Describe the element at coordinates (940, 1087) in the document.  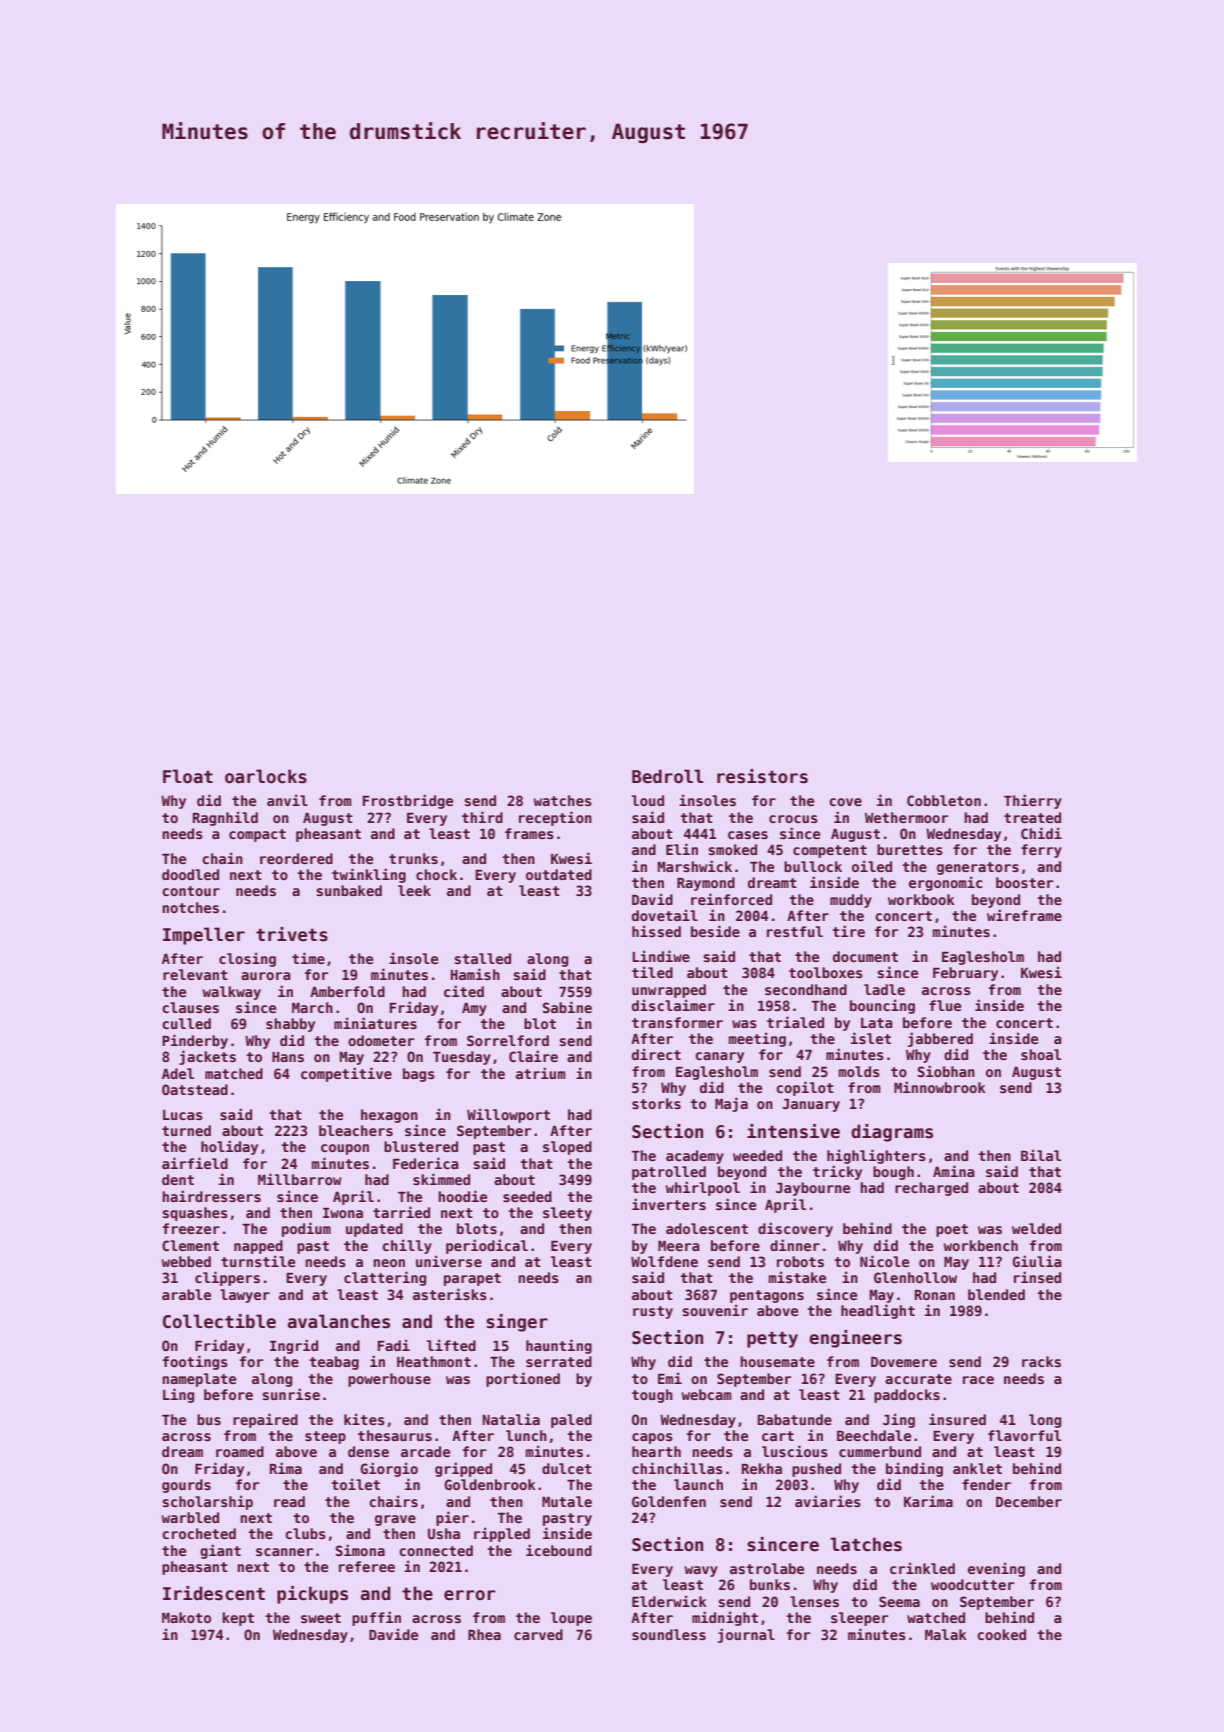
I see `Minnowbrook` at that location.
